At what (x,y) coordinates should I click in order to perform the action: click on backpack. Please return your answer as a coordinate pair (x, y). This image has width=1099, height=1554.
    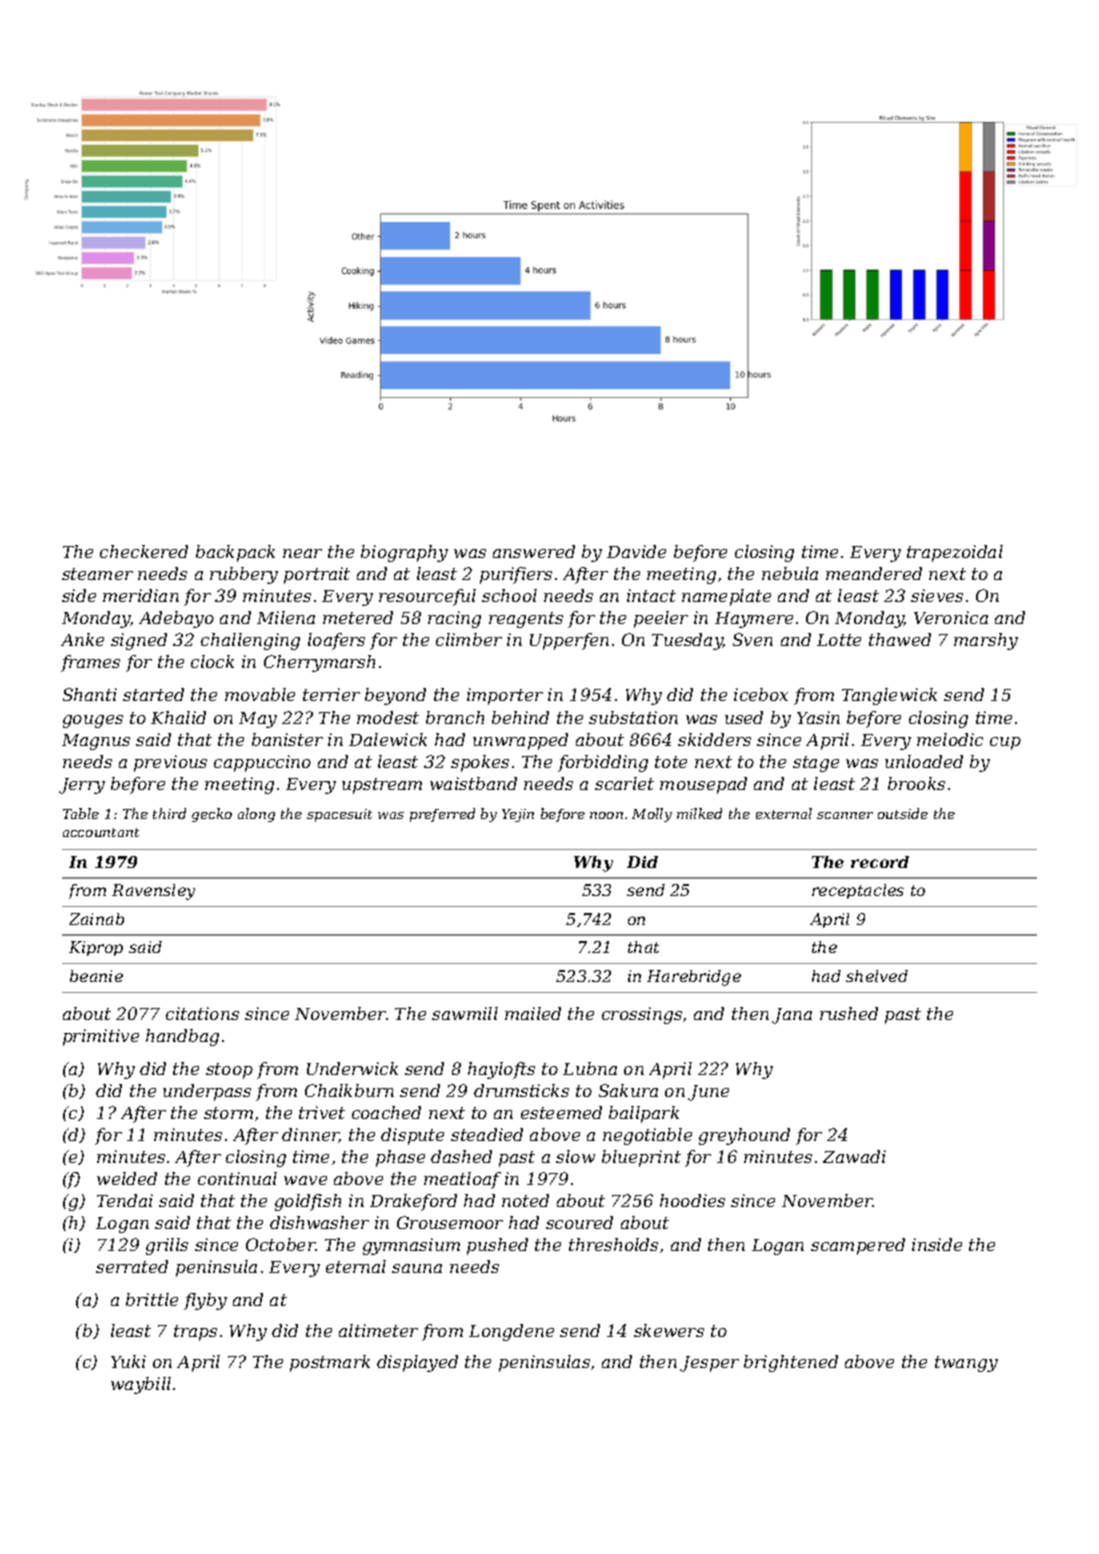
    Looking at the image, I should click on (235, 553).
